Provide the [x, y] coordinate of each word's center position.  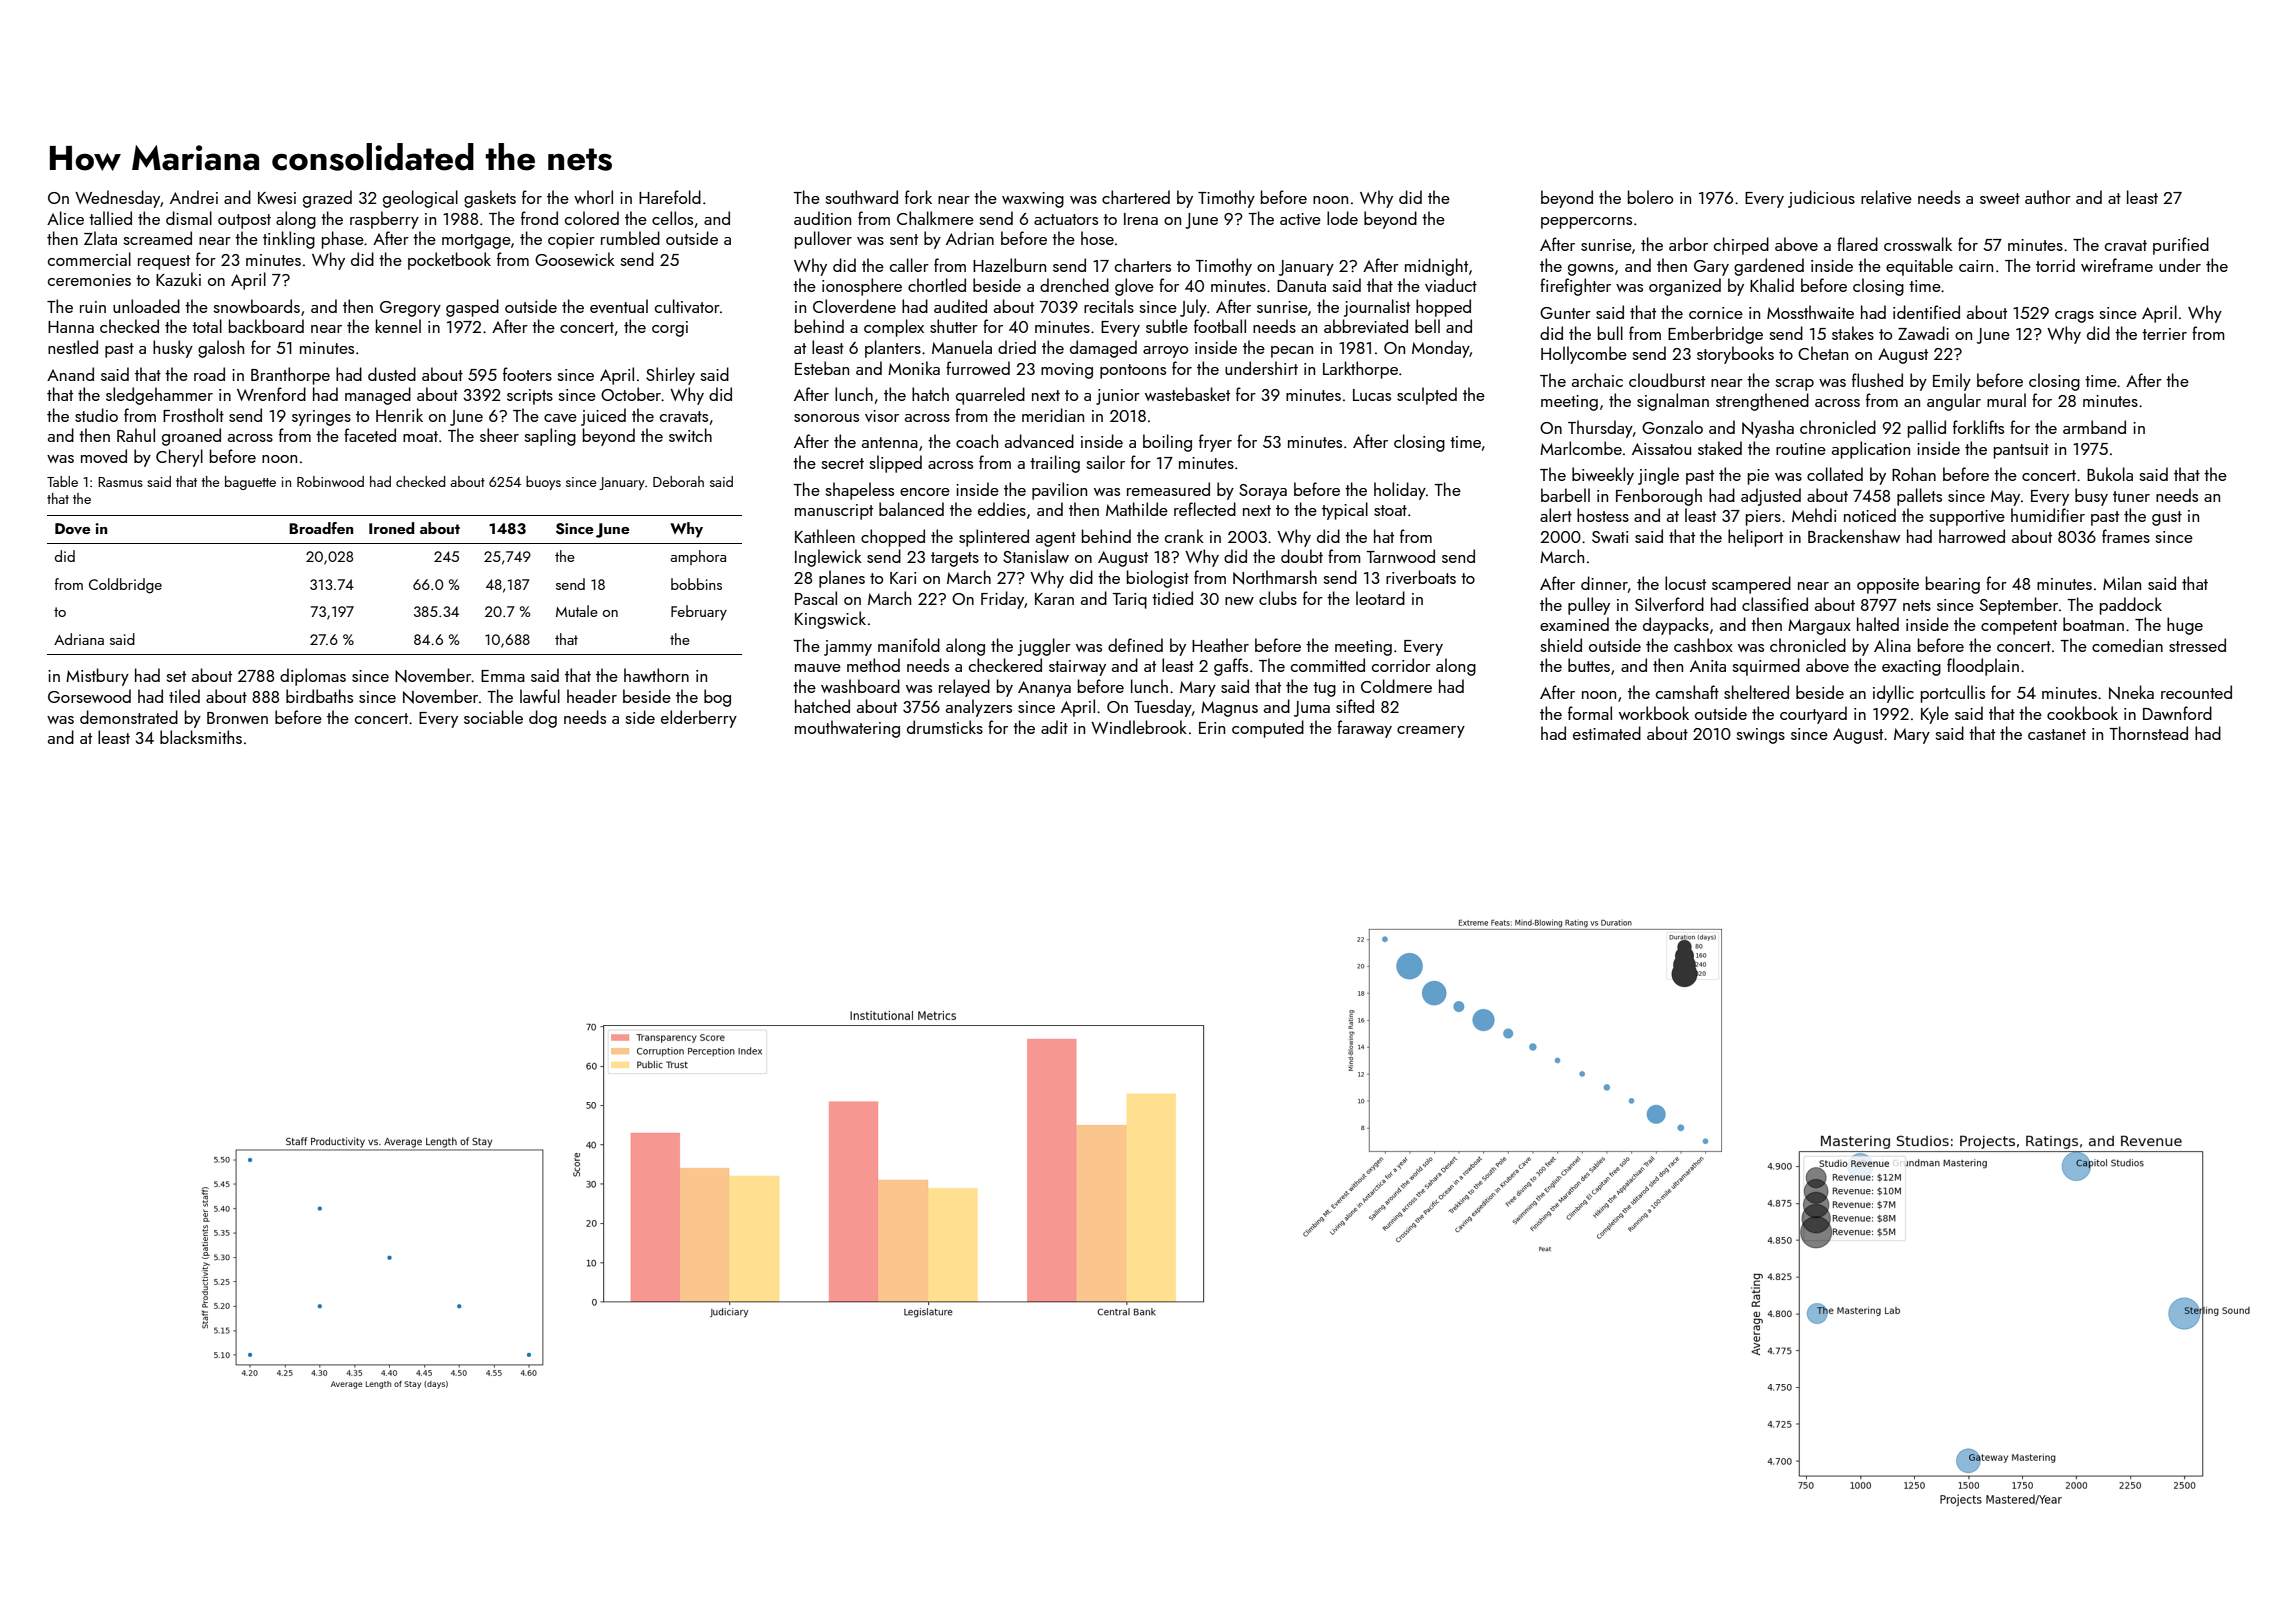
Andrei [194, 197]
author [2048, 197]
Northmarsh [1275, 577]
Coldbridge [125, 586]
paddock [2131, 606]
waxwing [1033, 200]
